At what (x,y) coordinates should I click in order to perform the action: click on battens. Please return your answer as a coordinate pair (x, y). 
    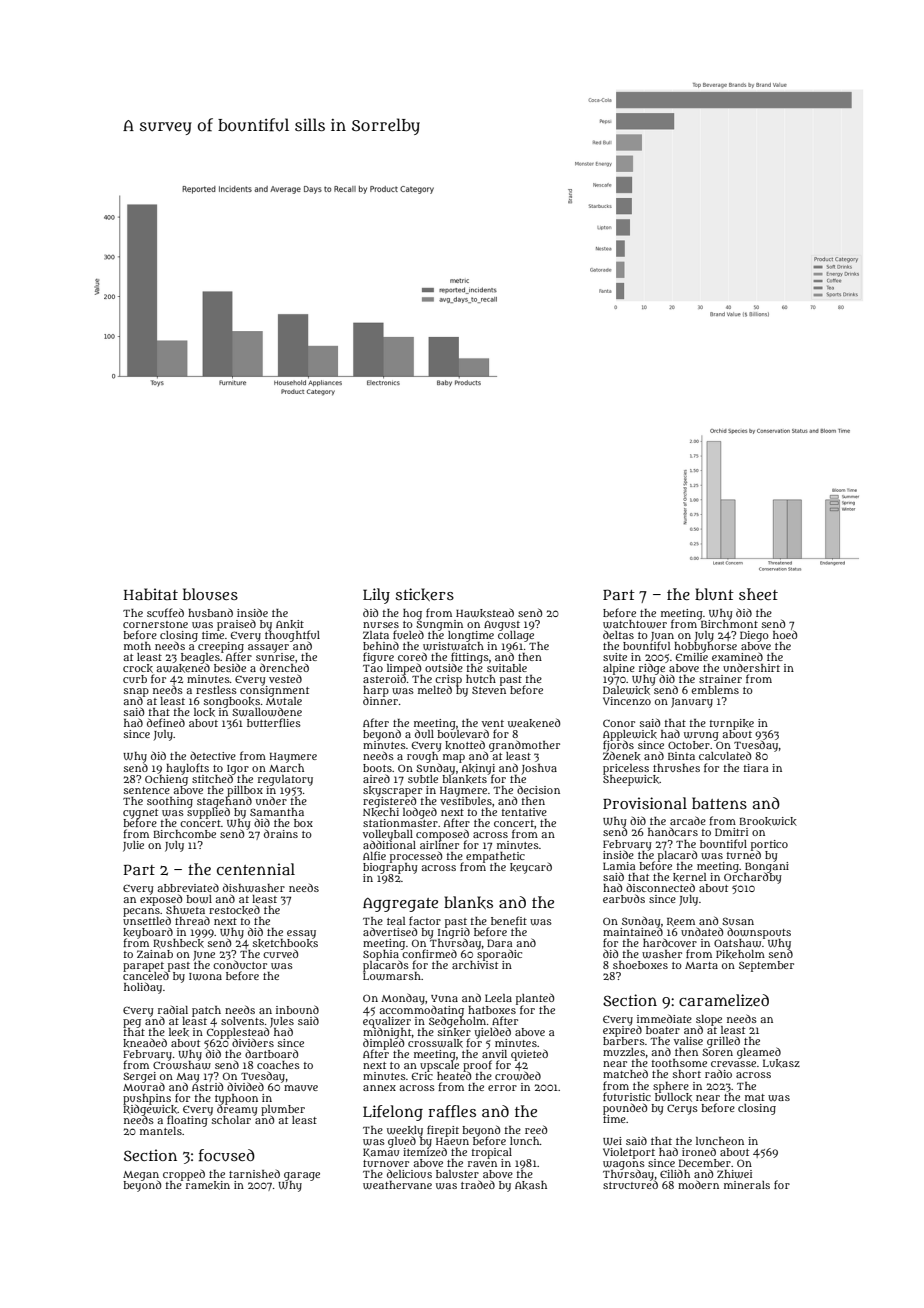
    Looking at the image, I should click on (719, 803).
